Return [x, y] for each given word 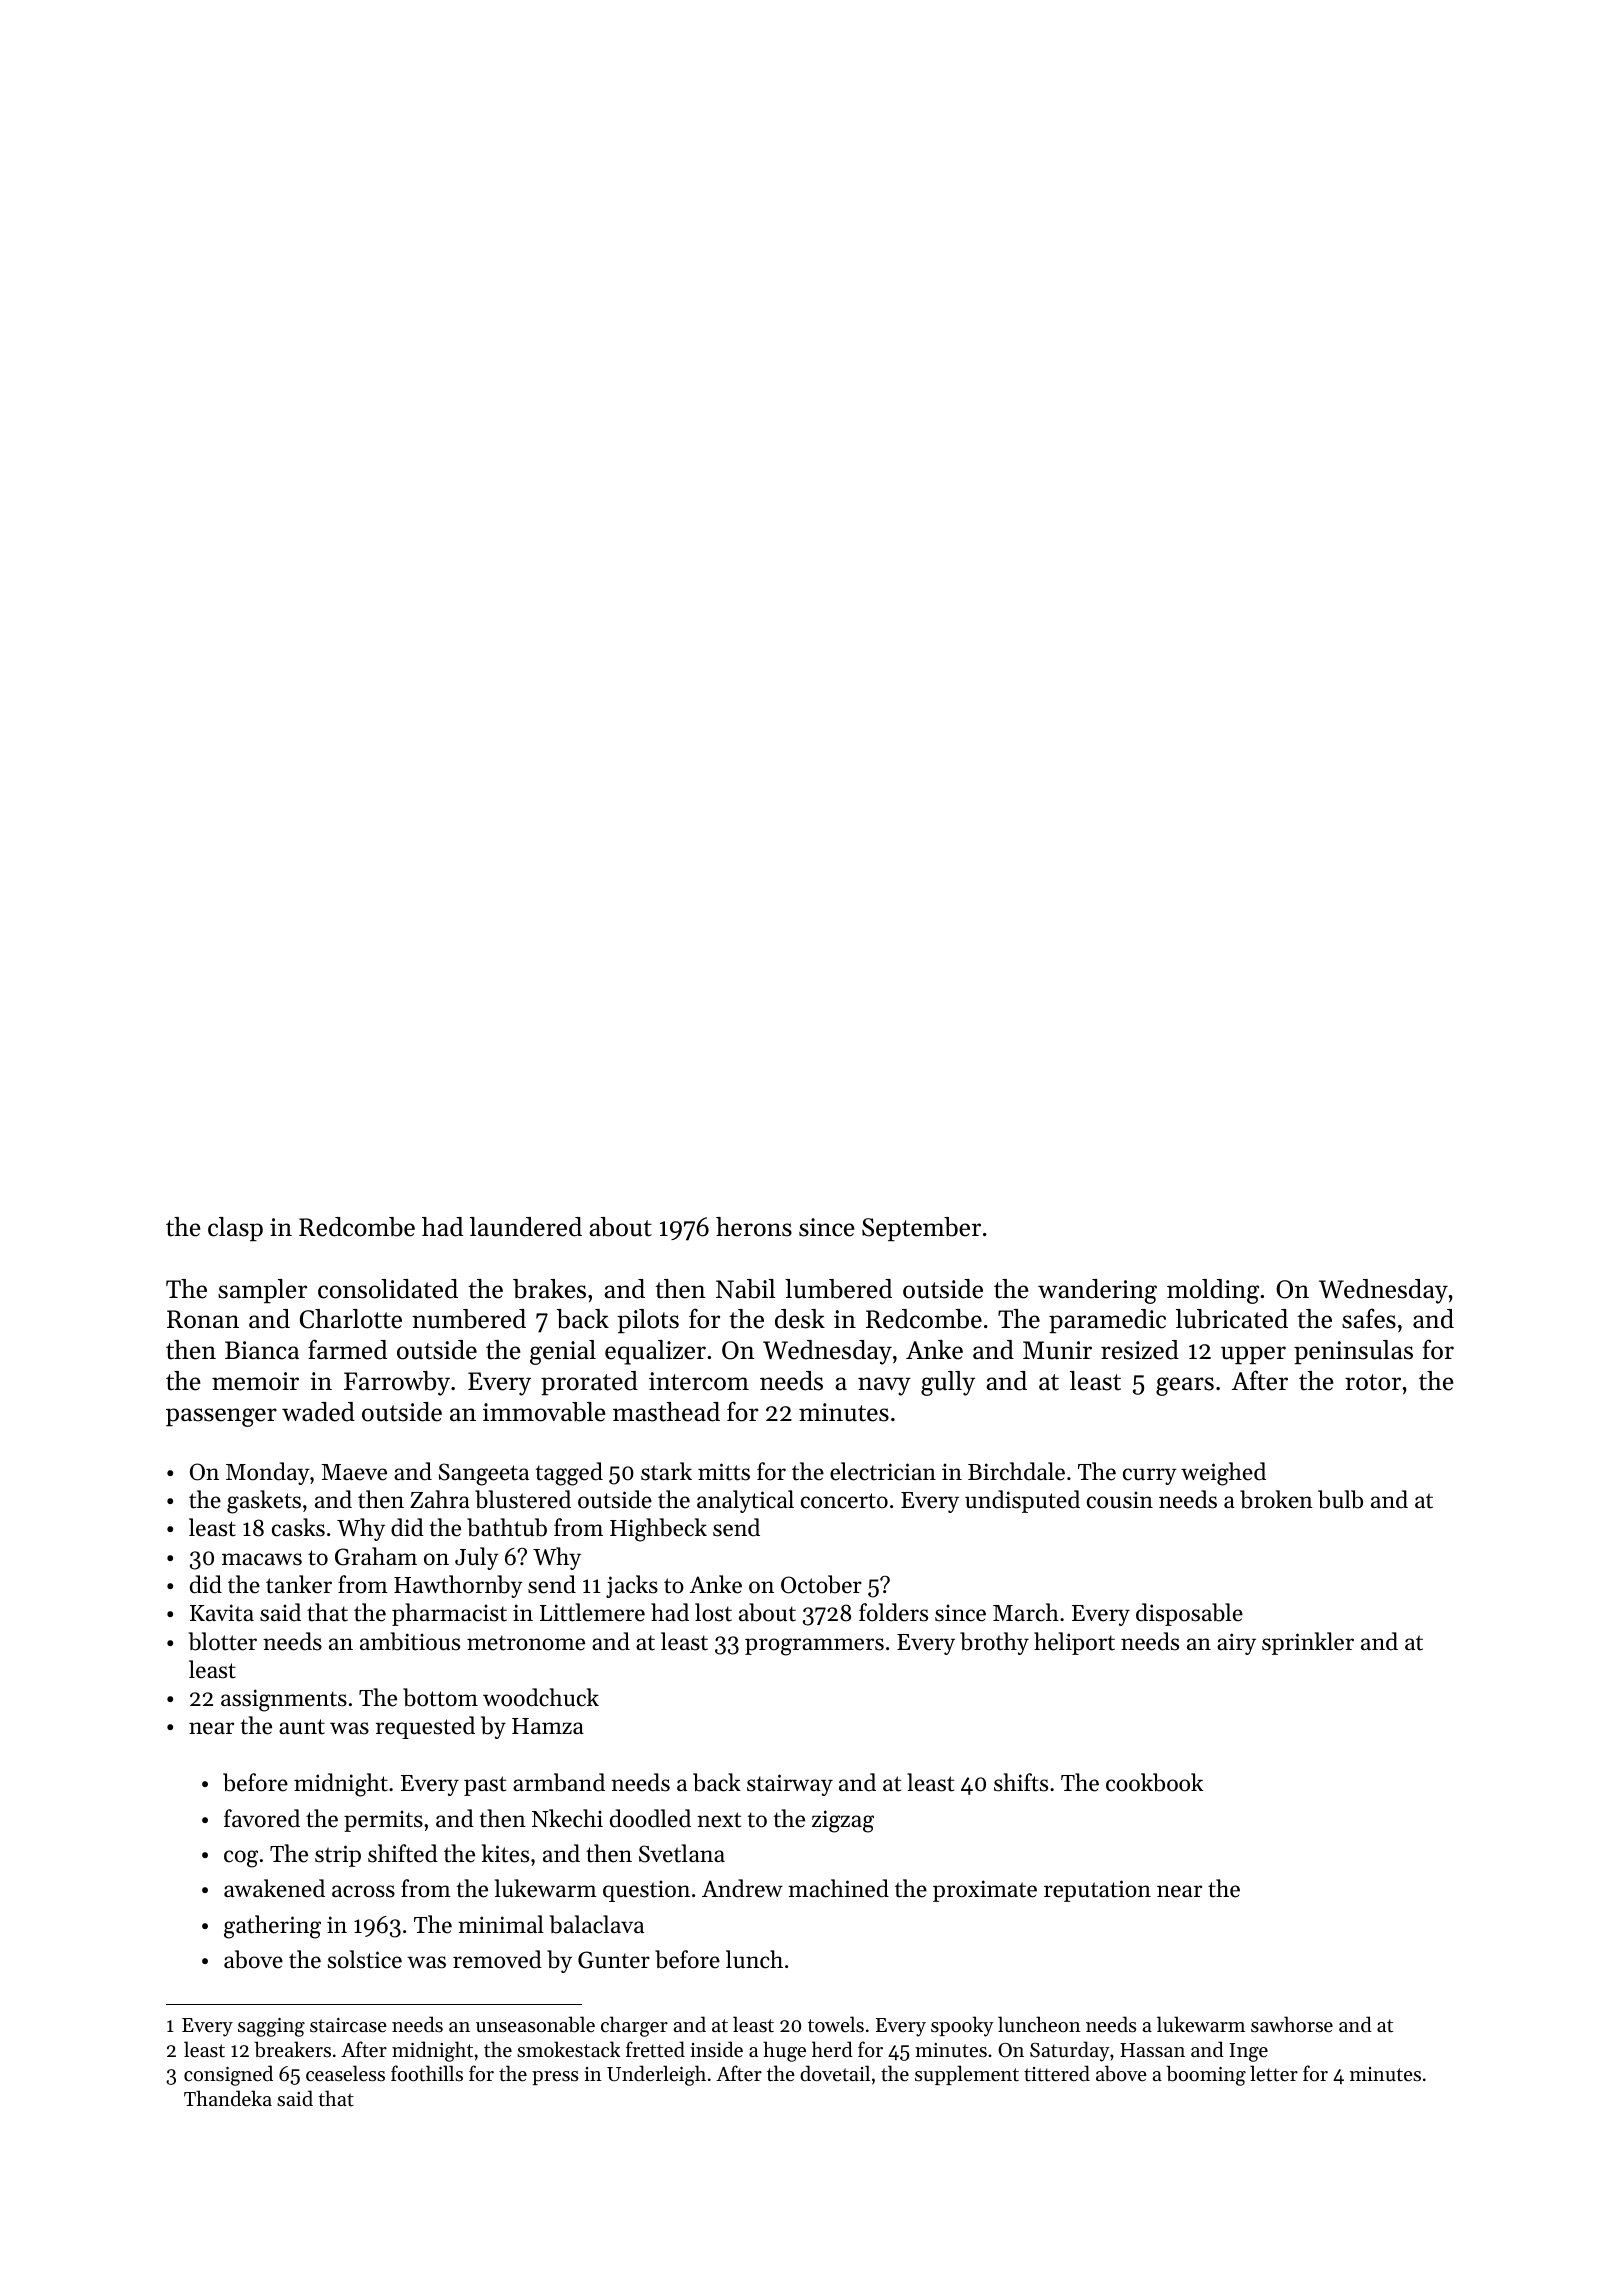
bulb [1340, 1499]
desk [800, 1319]
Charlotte [351, 1319]
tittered [1057, 2073]
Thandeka [228, 2098]
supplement [967, 2075]
